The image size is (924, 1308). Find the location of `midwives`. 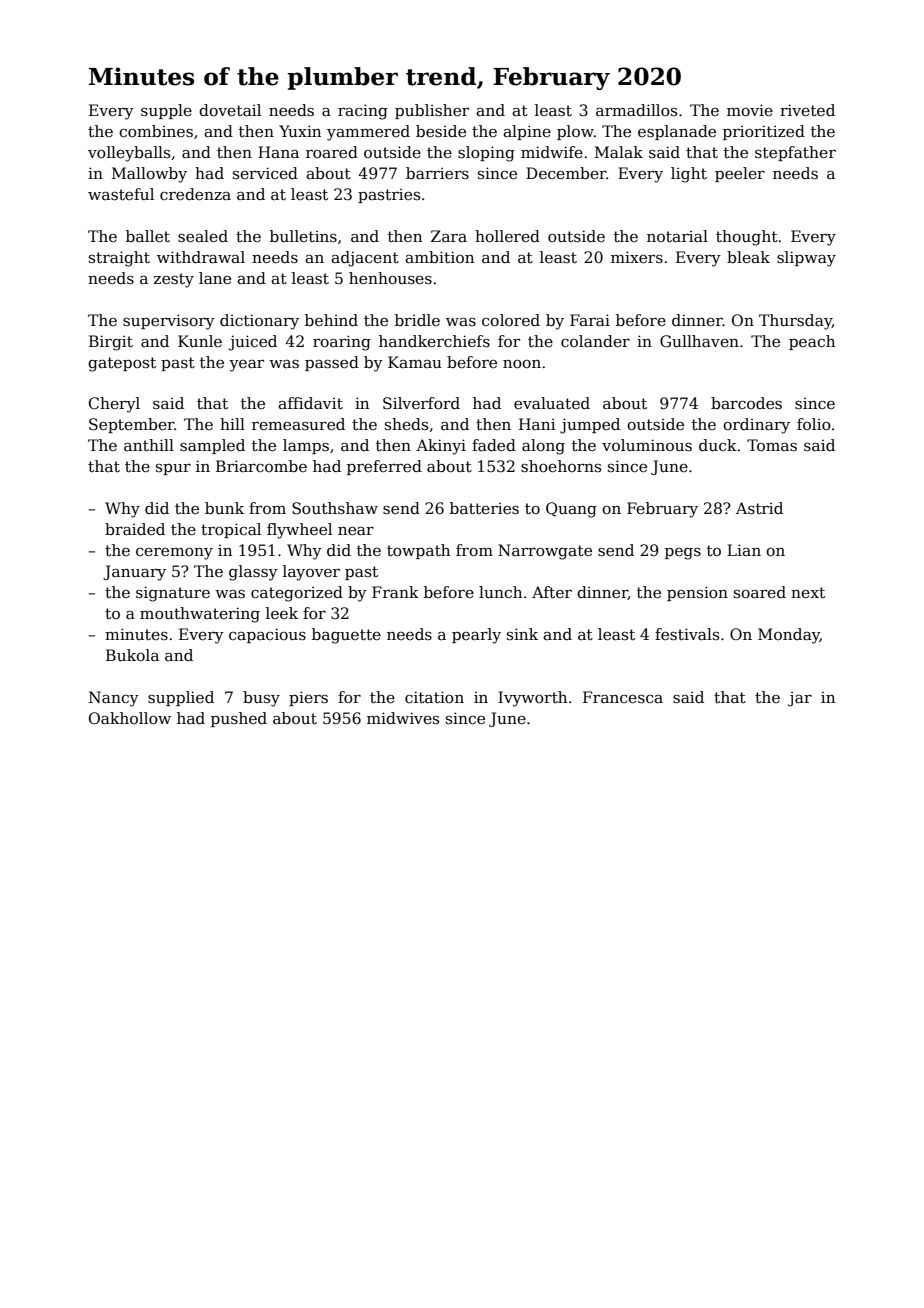

midwives is located at coordinates (403, 718).
